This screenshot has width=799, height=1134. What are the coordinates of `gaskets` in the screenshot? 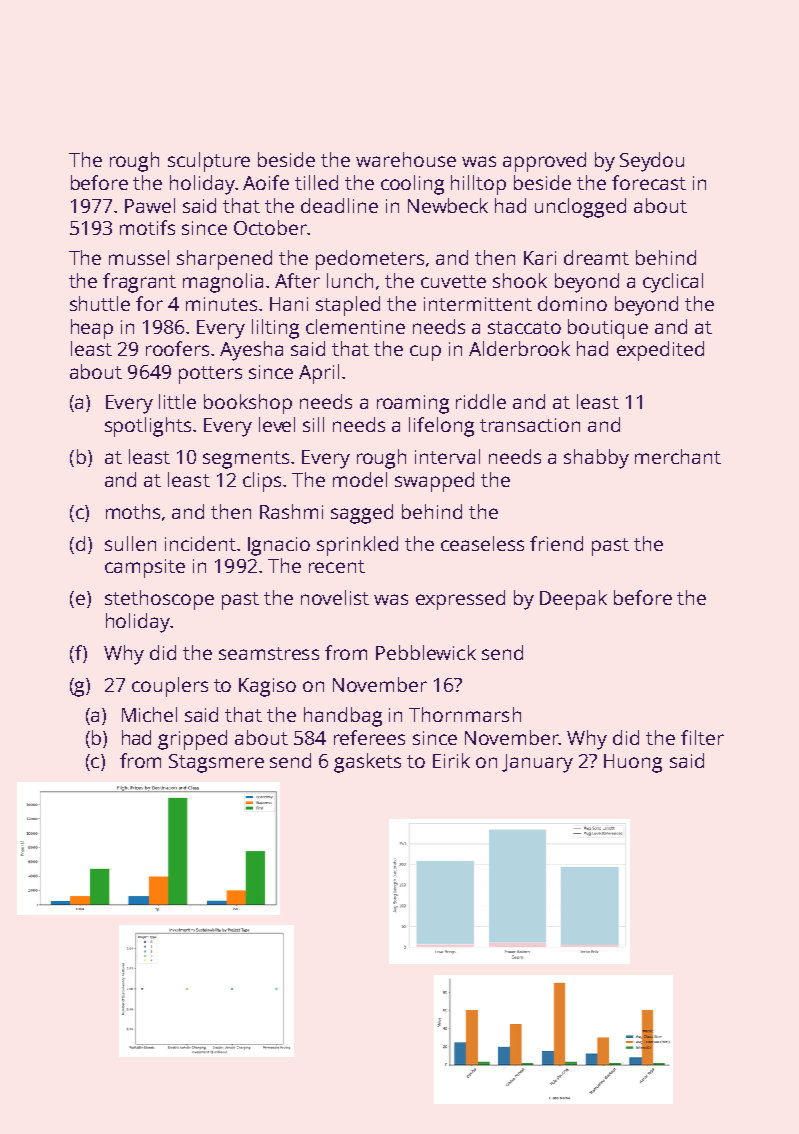 It's located at (367, 763).
